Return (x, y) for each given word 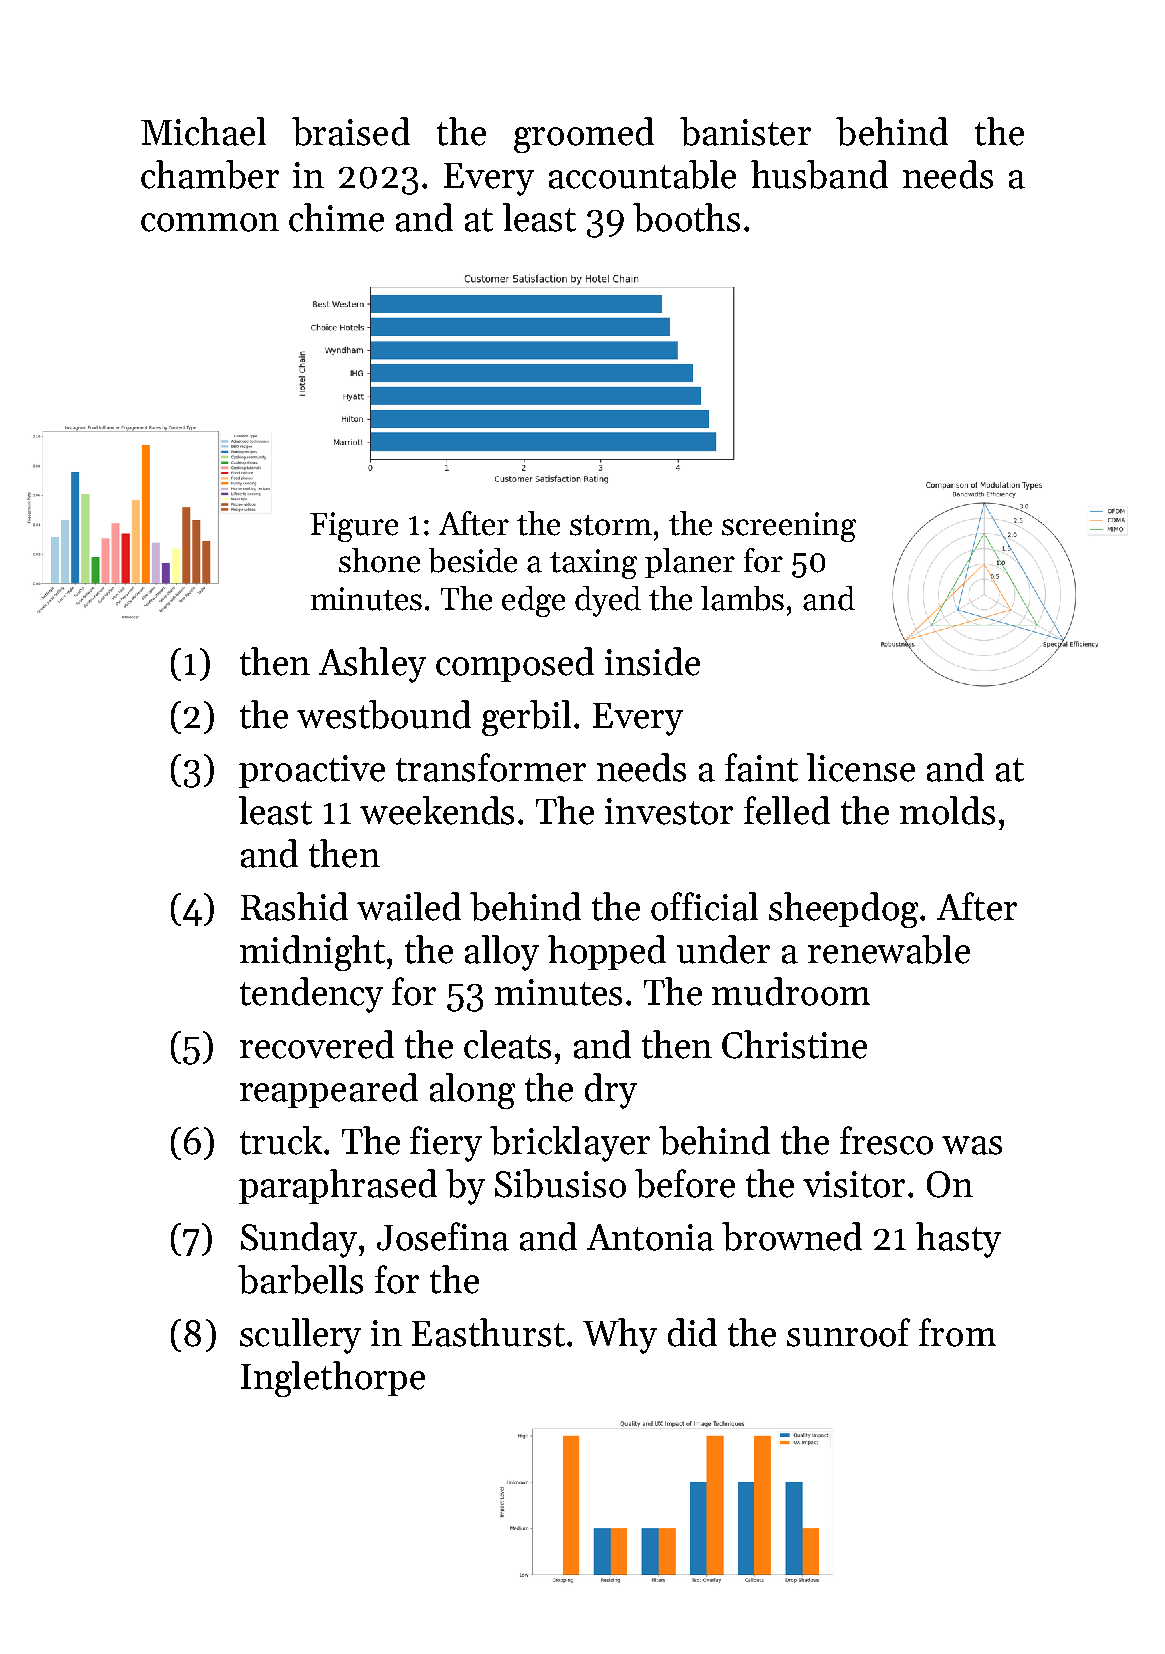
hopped (607, 952)
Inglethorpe (333, 1379)
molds (947, 810)
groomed (584, 135)
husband (819, 174)
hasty (958, 1240)
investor (669, 811)
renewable (889, 949)
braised (351, 131)
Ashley (372, 665)
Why (620, 1336)
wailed (409, 906)
